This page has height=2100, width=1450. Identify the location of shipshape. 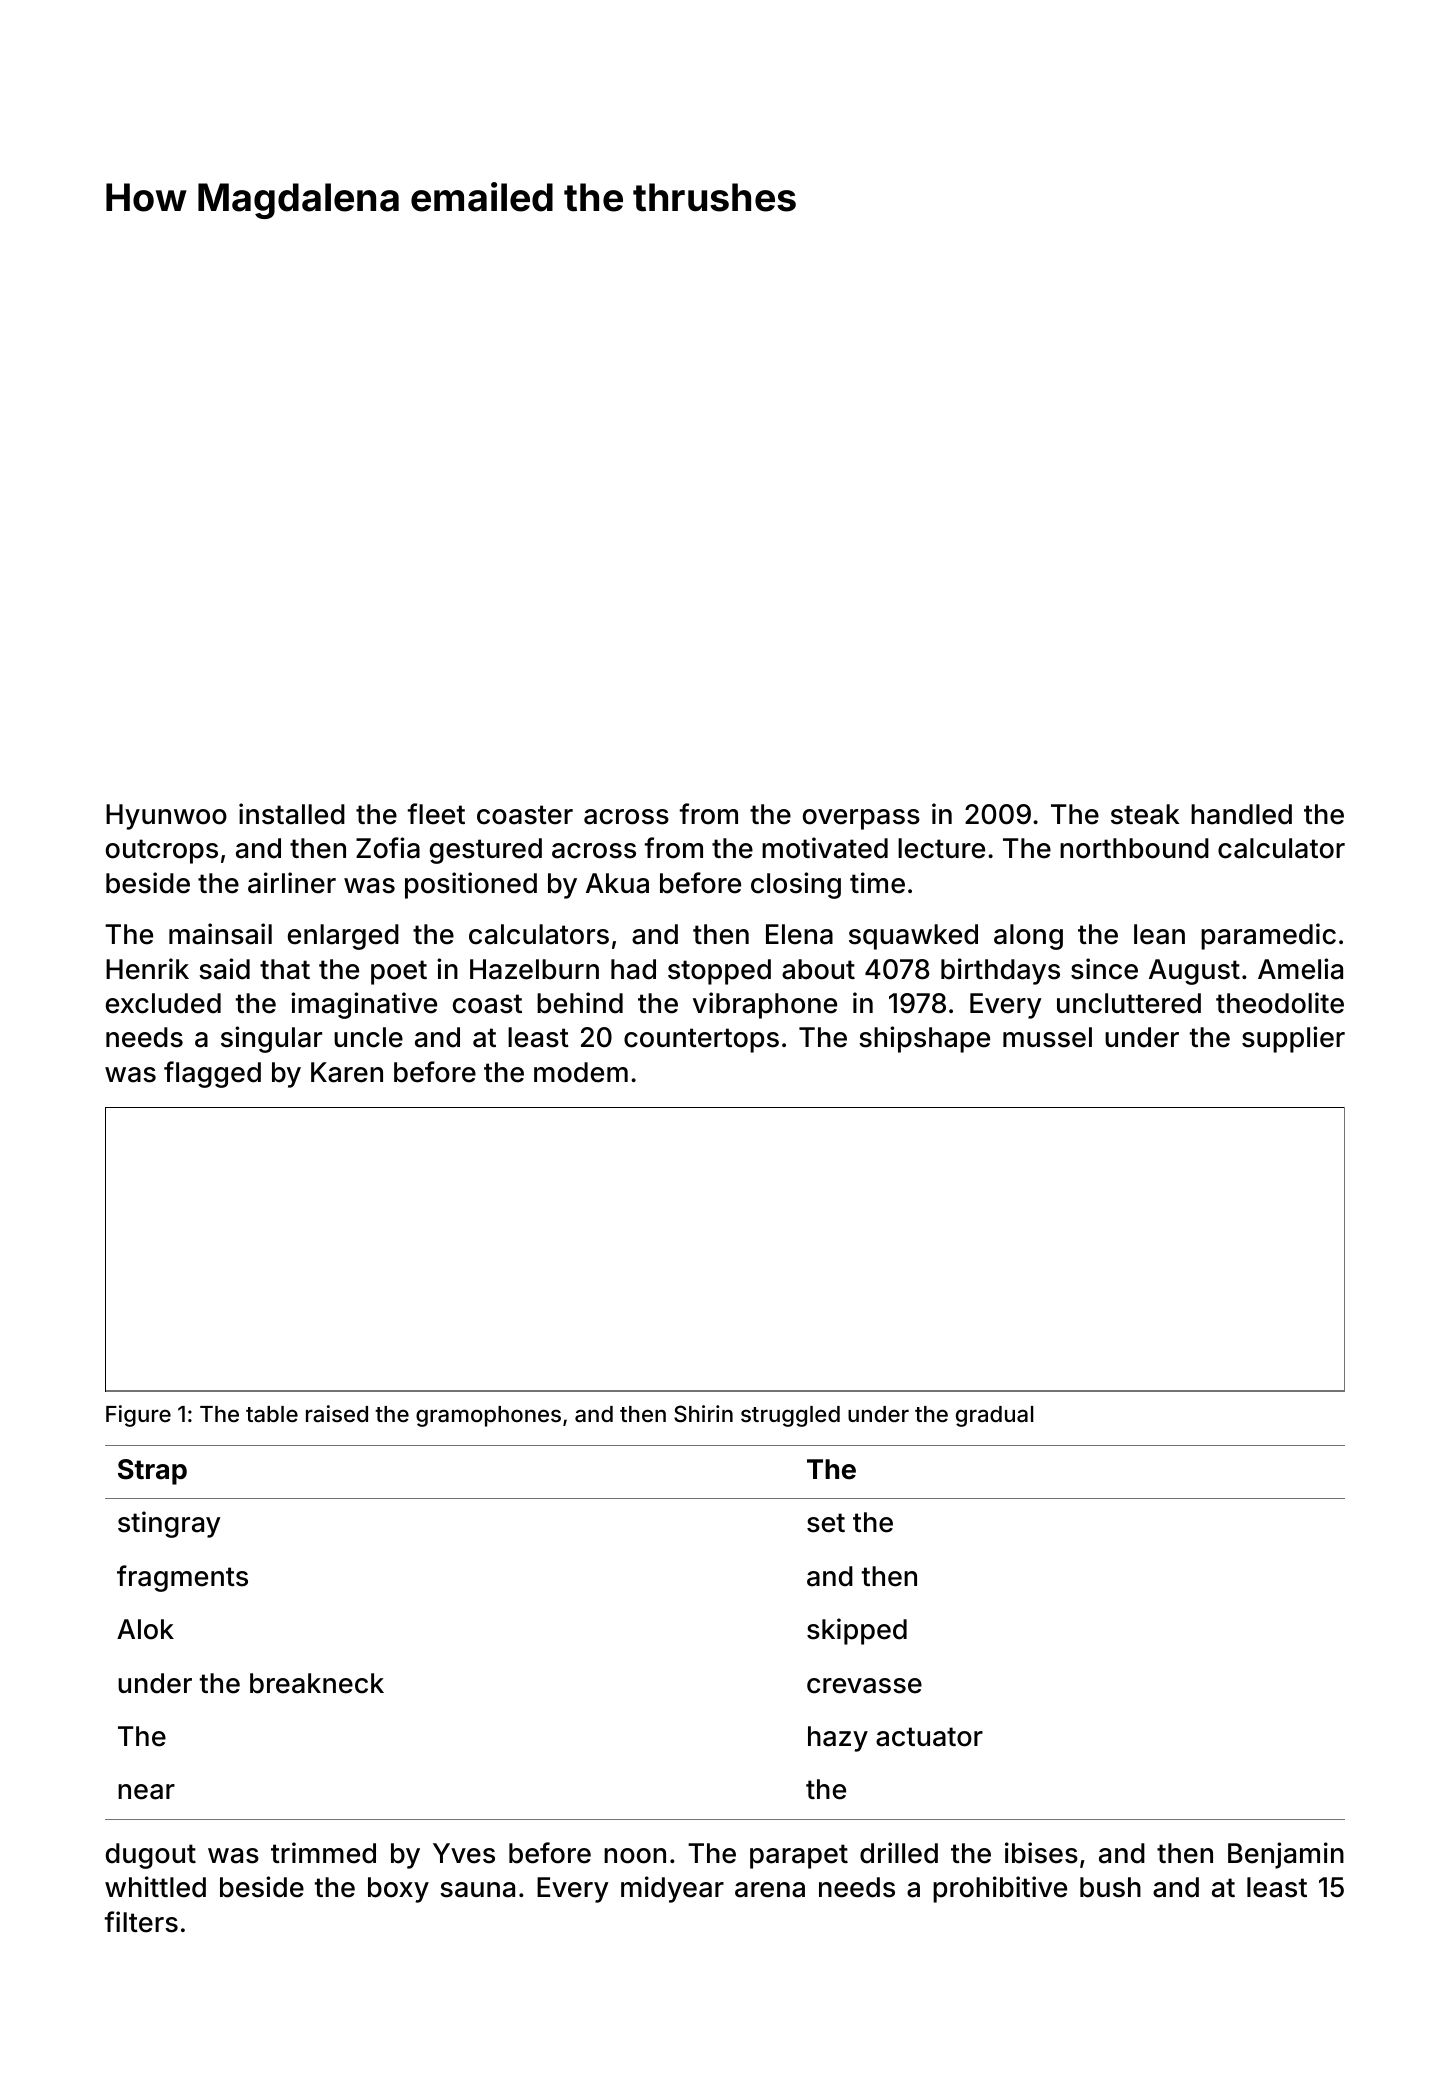
(924, 1039).
